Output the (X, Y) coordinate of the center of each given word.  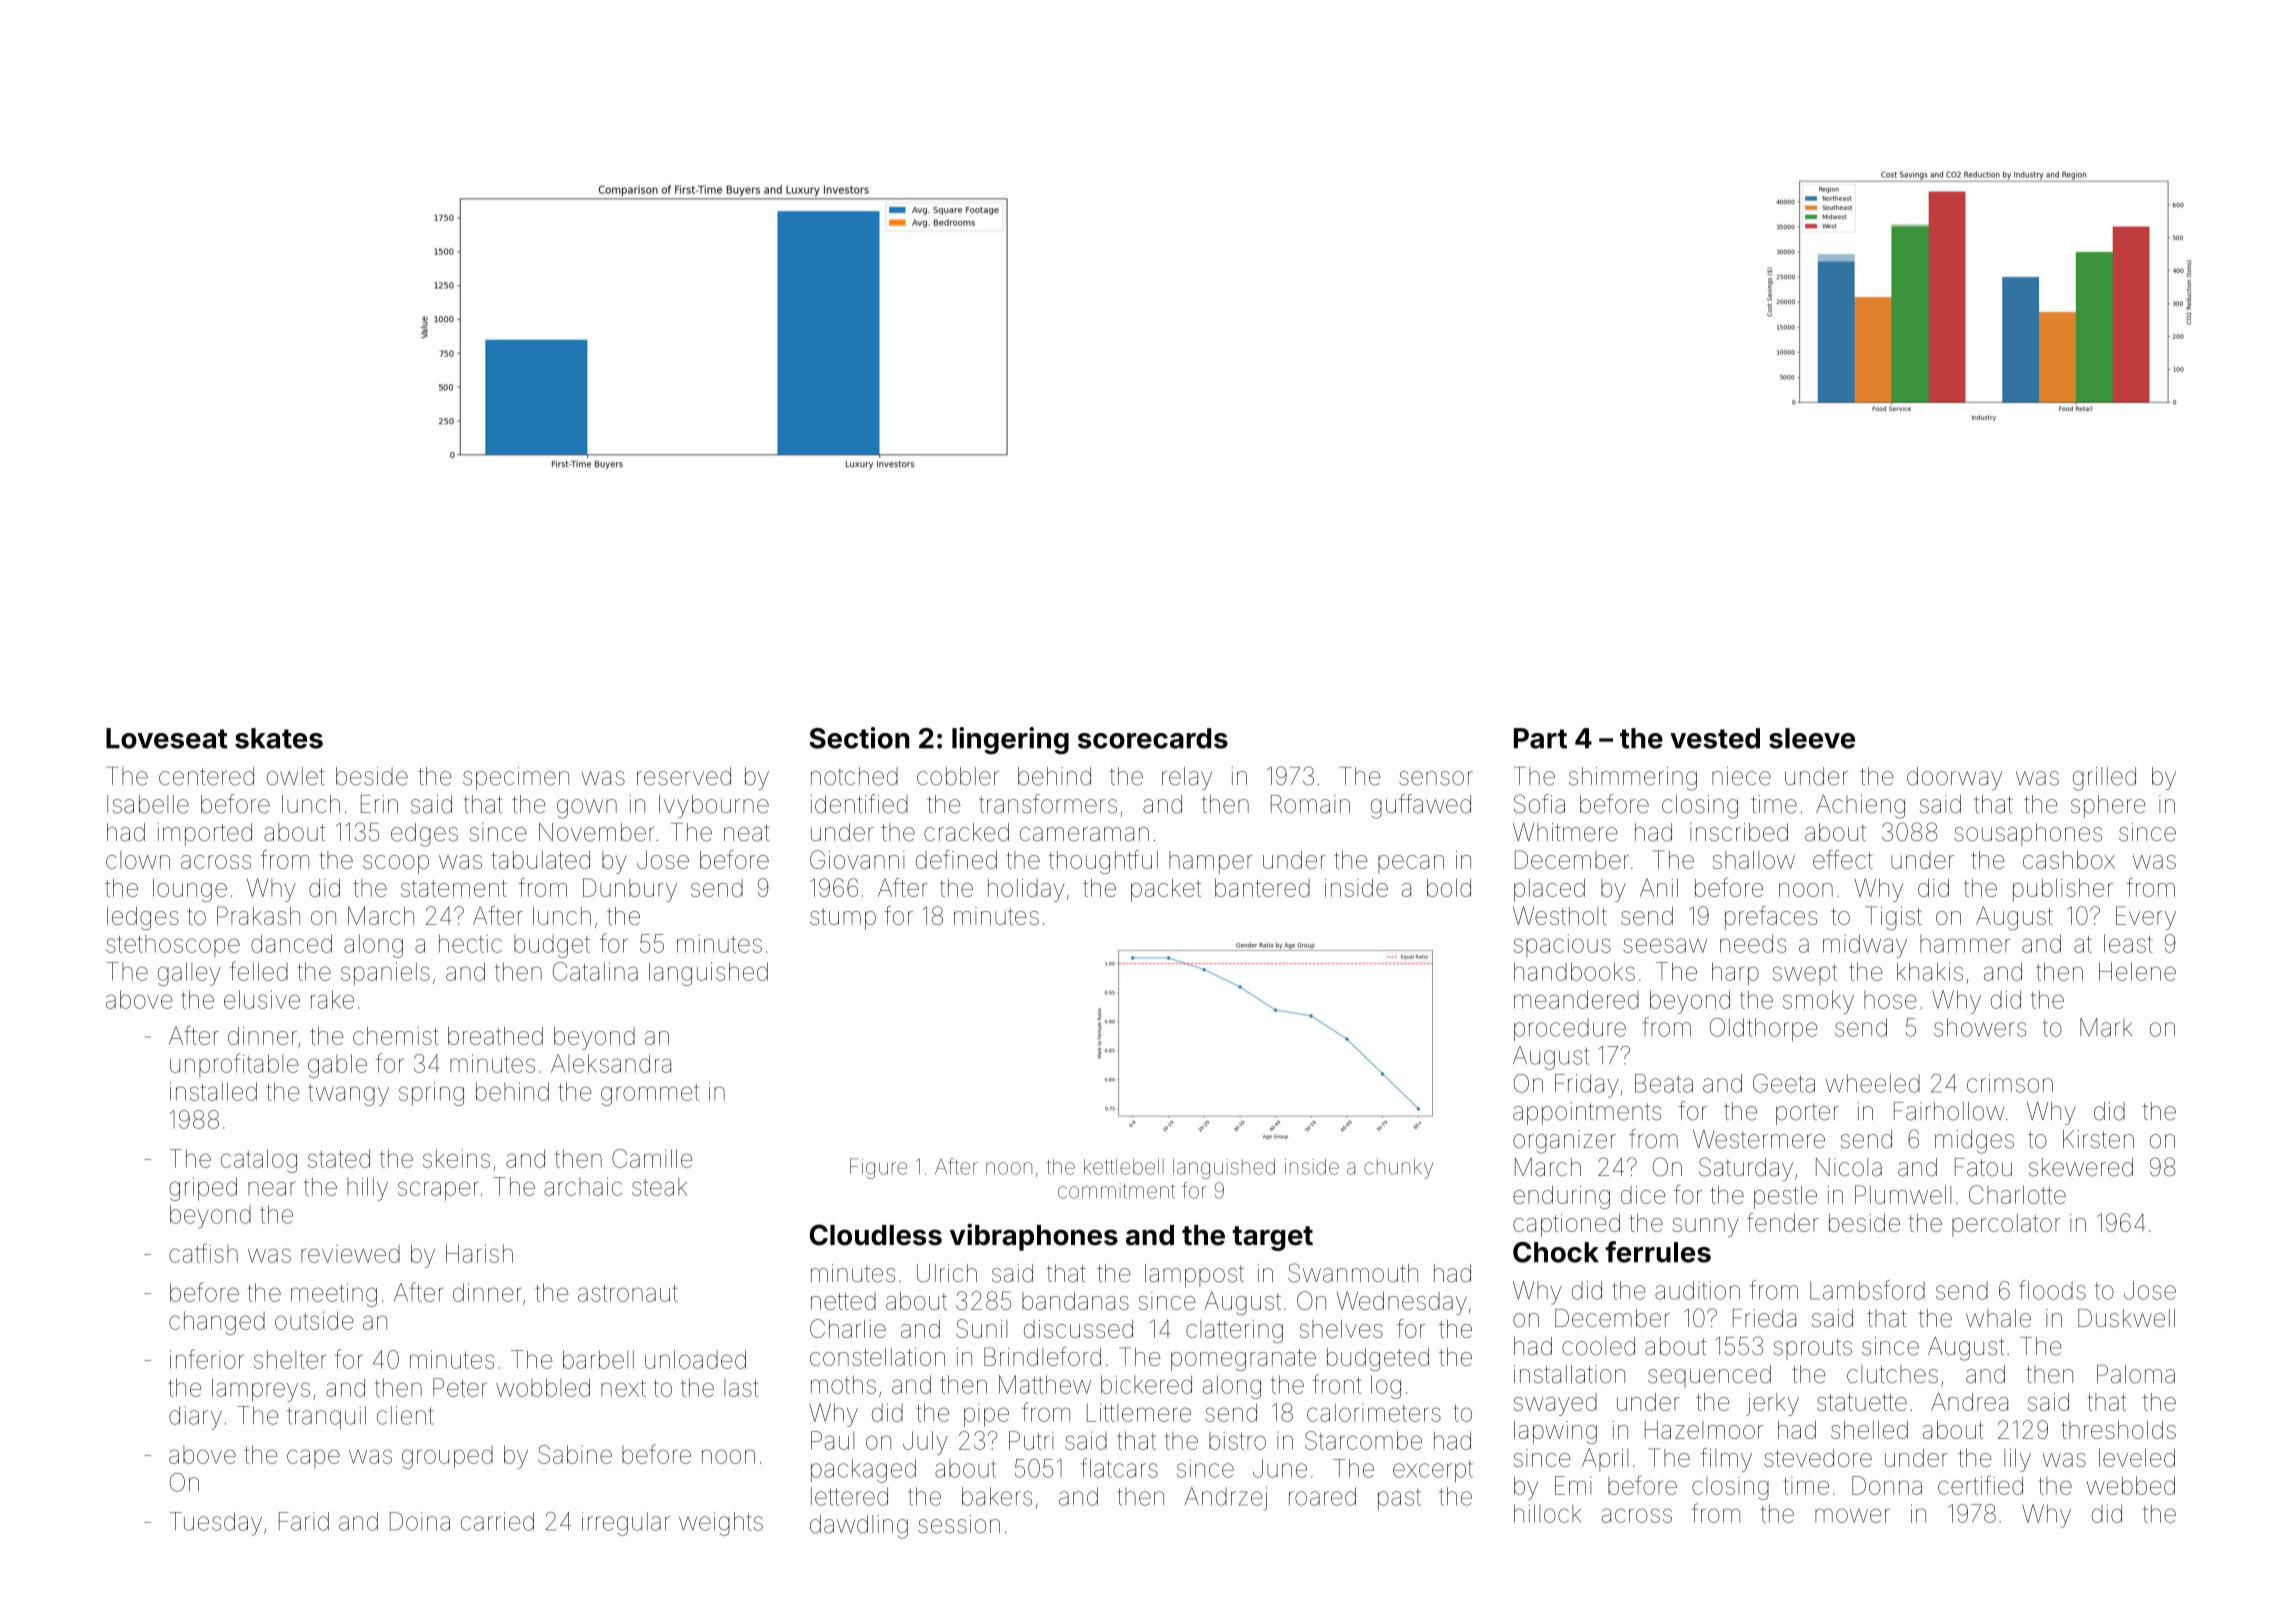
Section (859, 738)
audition (1697, 1290)
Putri (1031, 1440)
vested (1715, 738)
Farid (304, 1521)
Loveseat (167, 738)
